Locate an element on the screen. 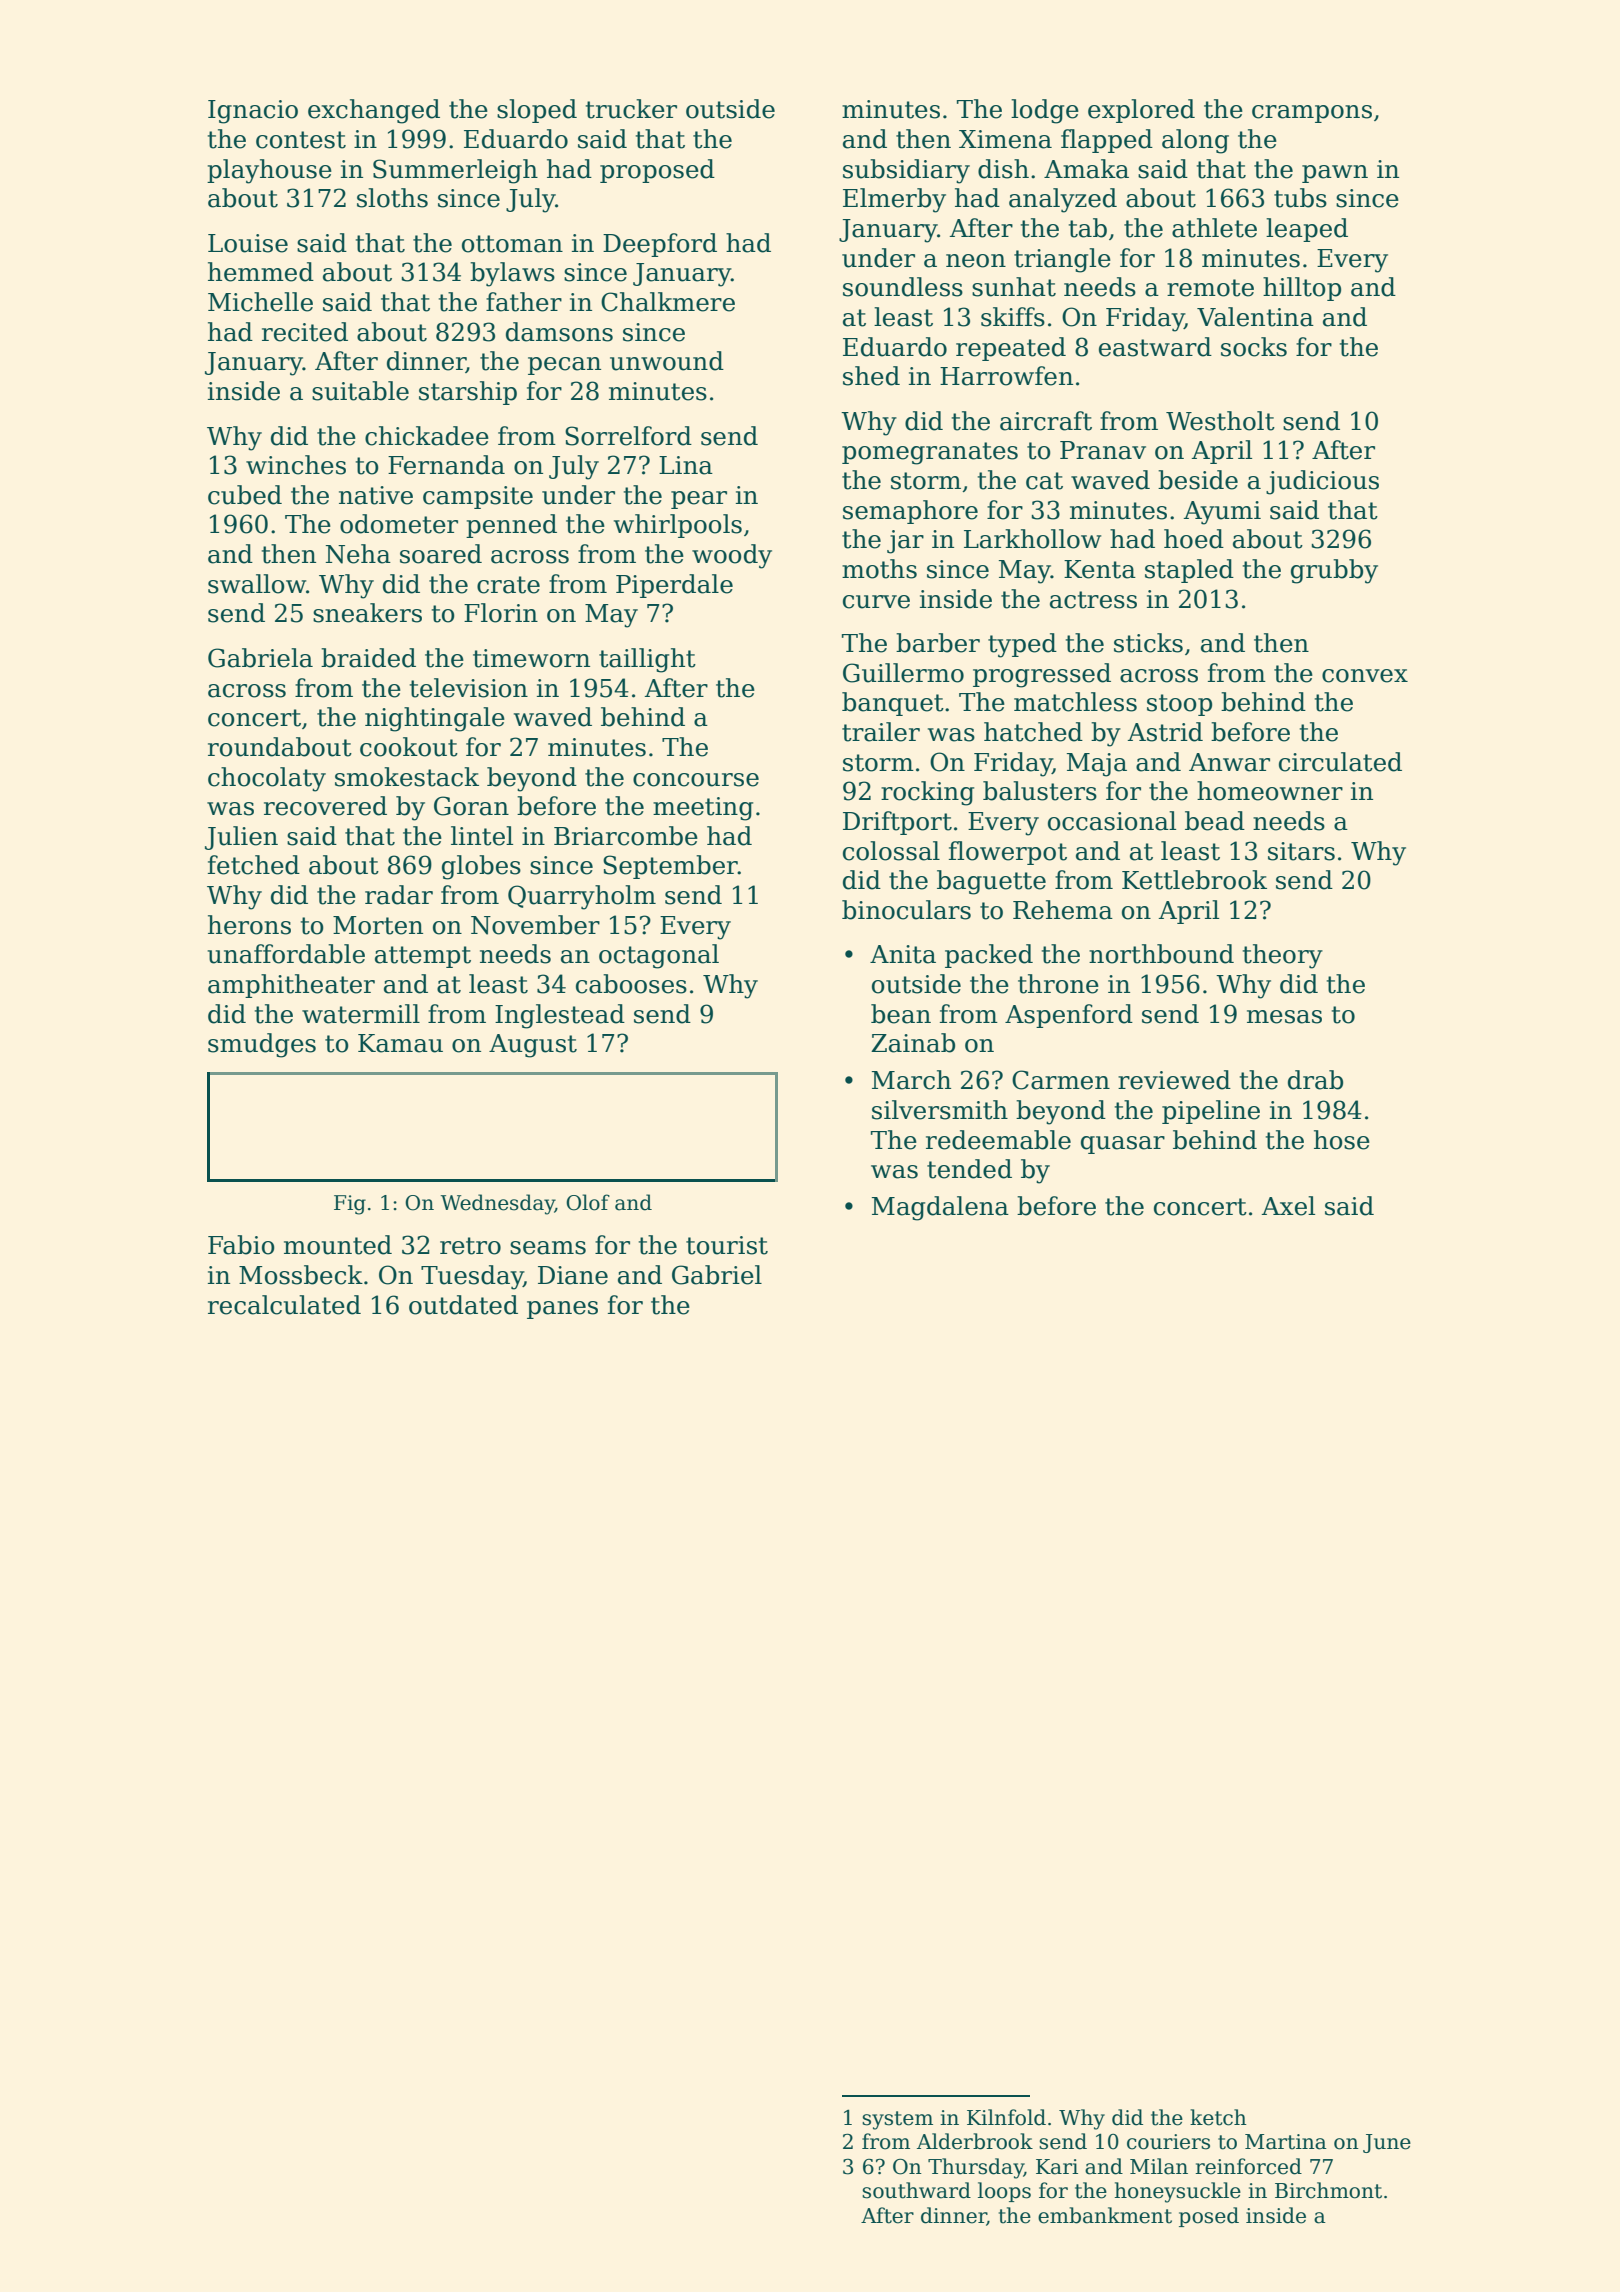 This screenshot has height=2292, width=1620. lodge is located at coordinates (1045, 111).
